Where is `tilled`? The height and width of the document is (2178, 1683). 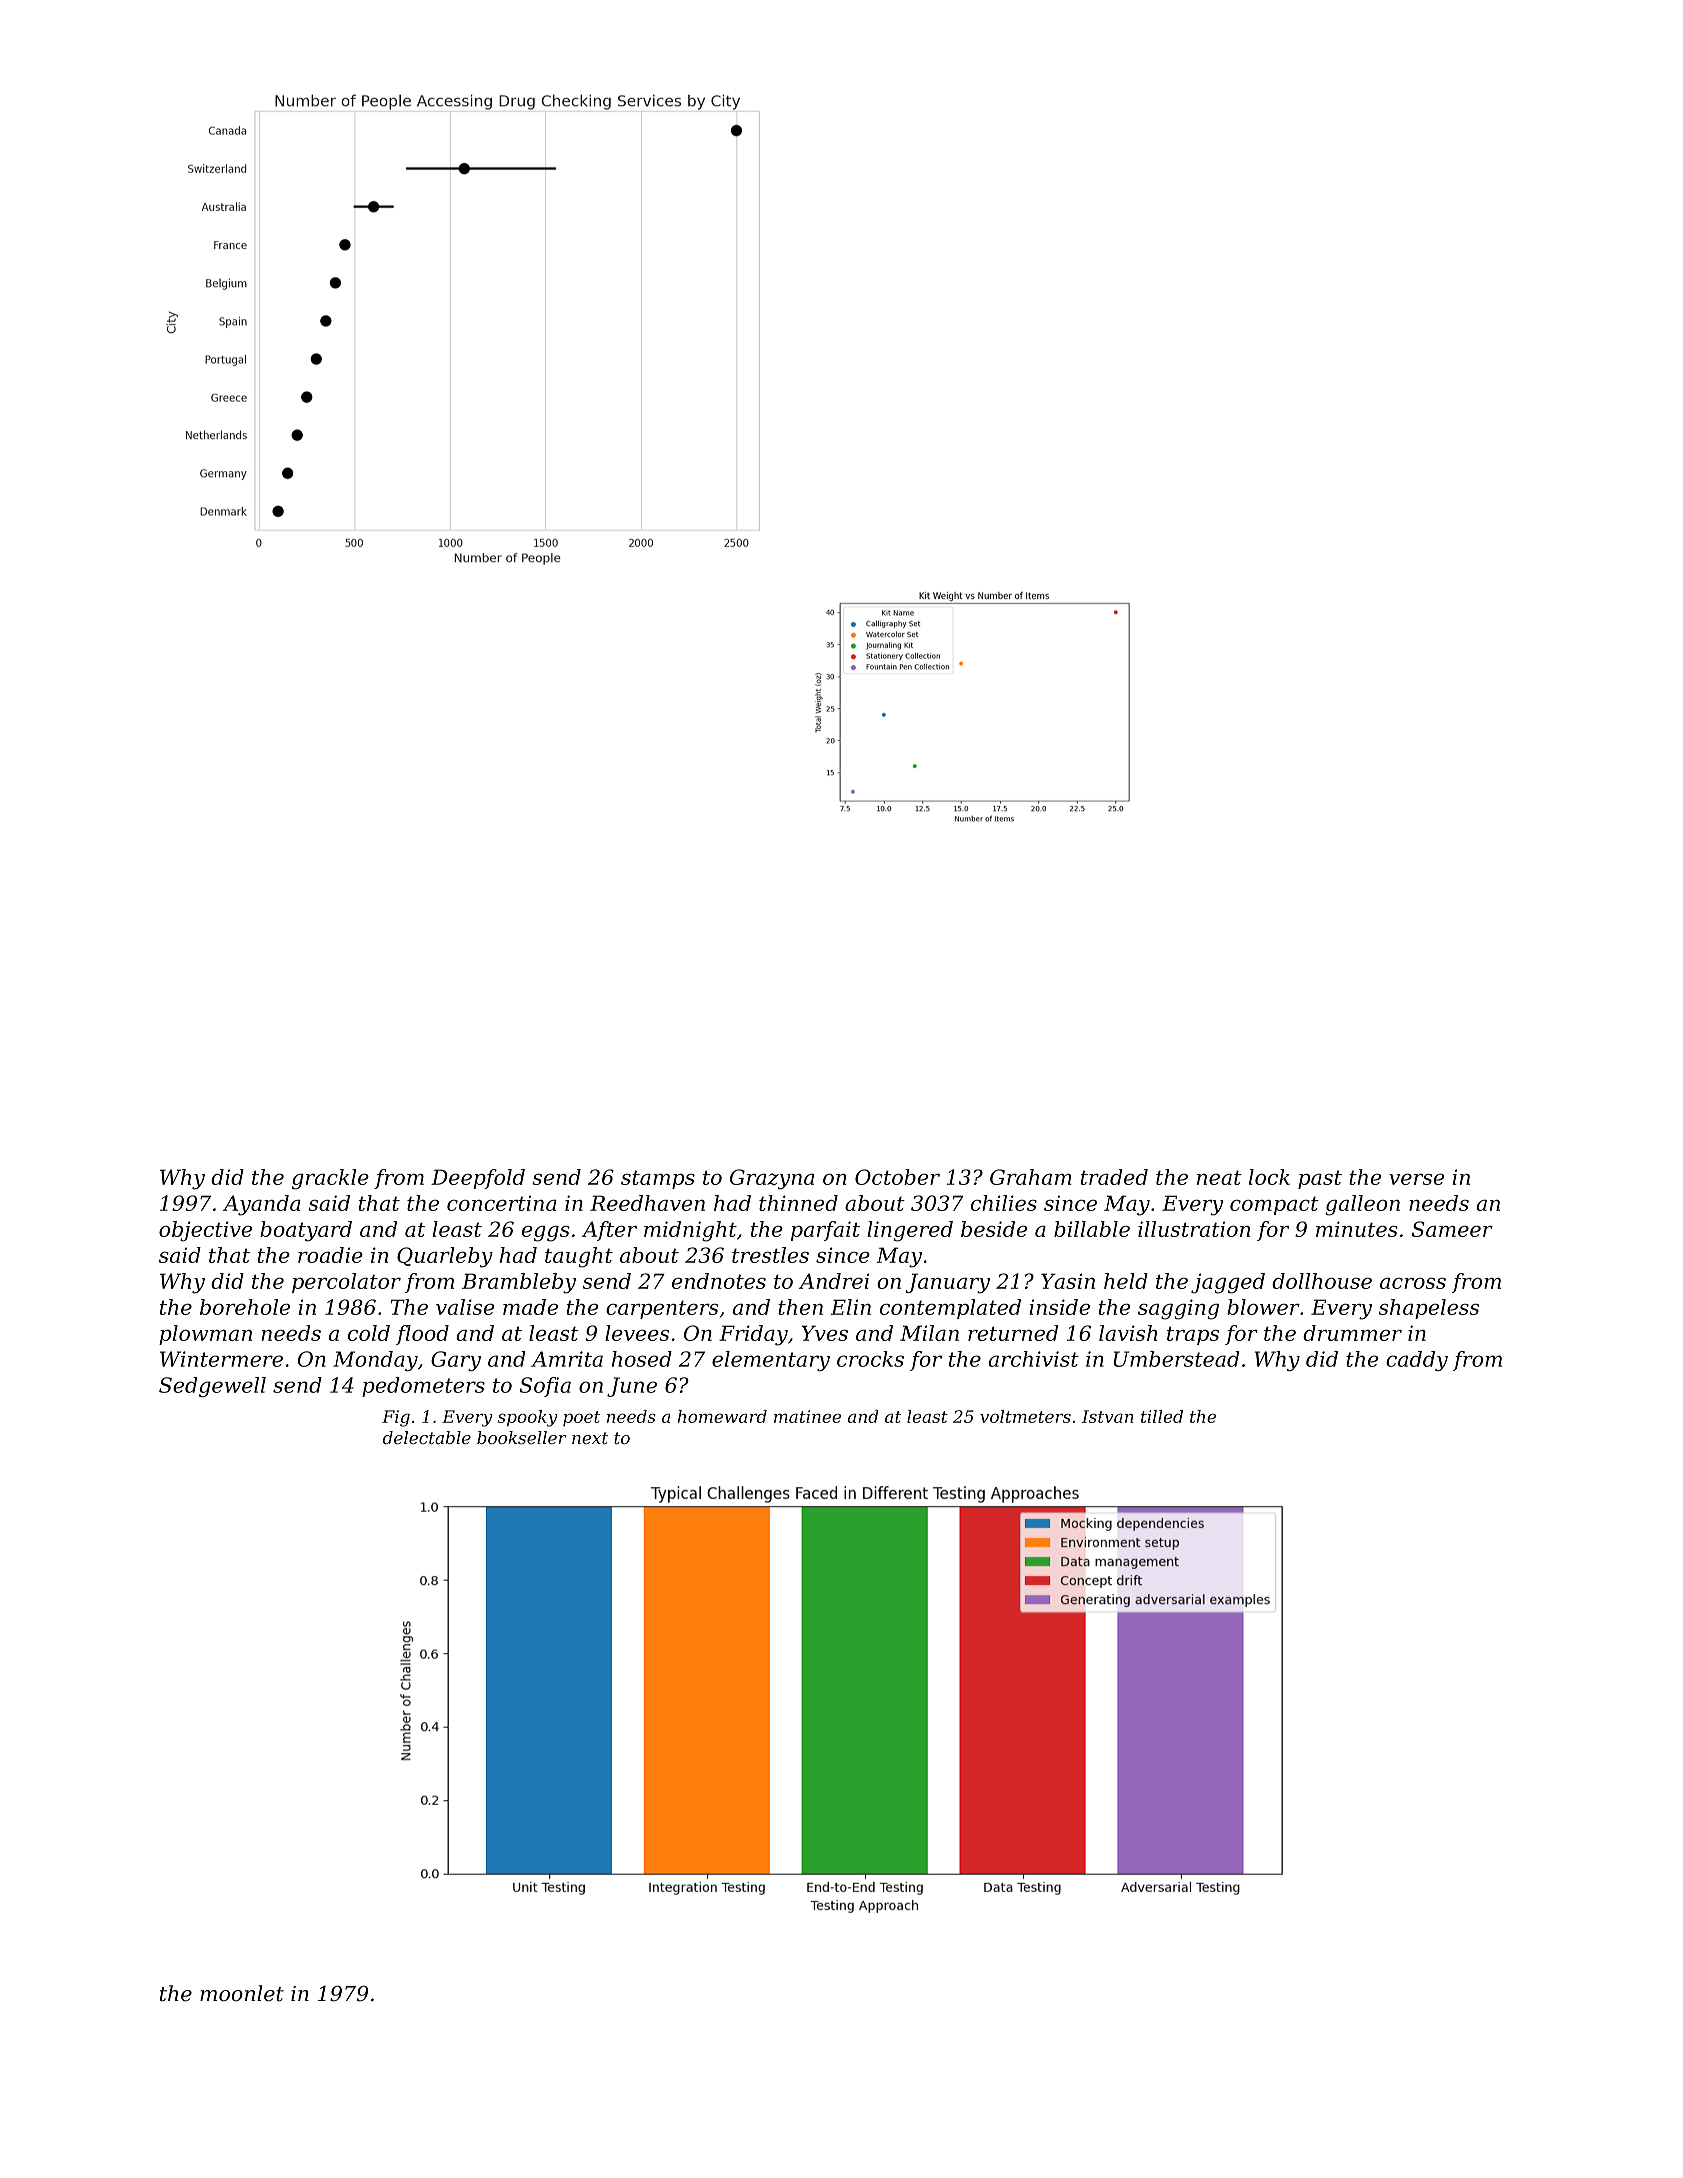
tilled is located at coordinates (1162, 1416).
